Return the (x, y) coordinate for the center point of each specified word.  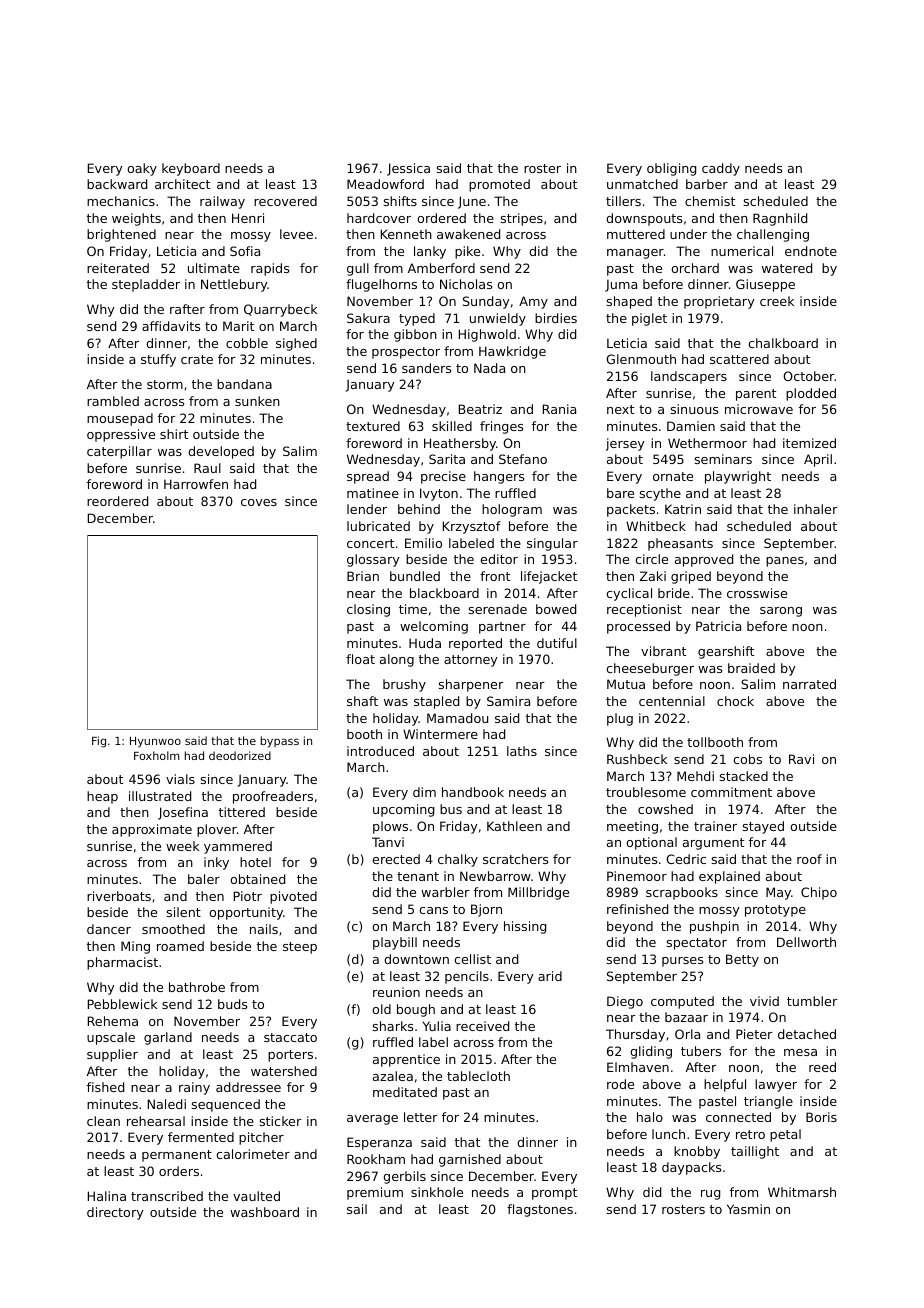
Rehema (113, 1021)
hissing (525, 927)
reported (475, 644)
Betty (742, 960)
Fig (99, 742)
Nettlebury (234, 285)
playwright (738, 477)
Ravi (801, 759)
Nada (489, 368)
